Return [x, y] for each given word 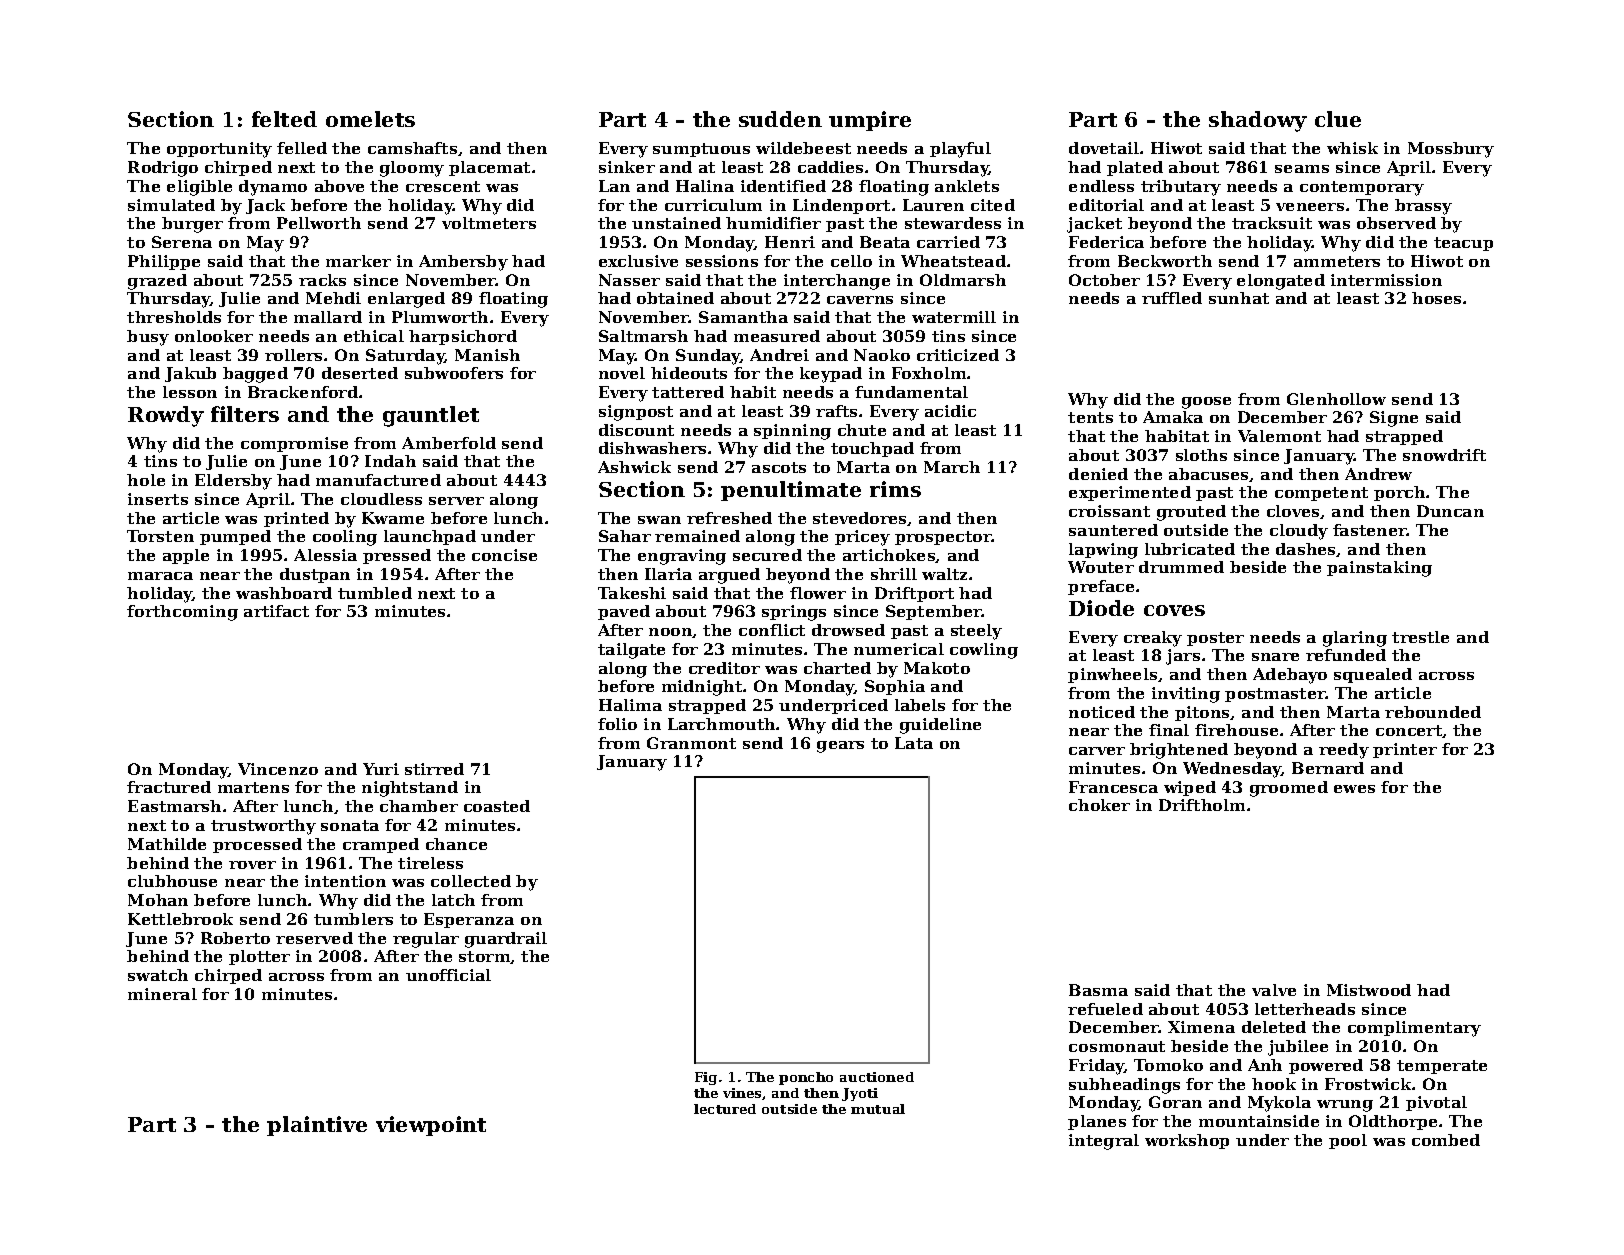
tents [1090, 417]
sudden [780, 119]
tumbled [375, 593]
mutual [878, 1109]
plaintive [317, 1126]
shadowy [1258, 121]
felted [284, 119]
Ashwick [634, 467]
